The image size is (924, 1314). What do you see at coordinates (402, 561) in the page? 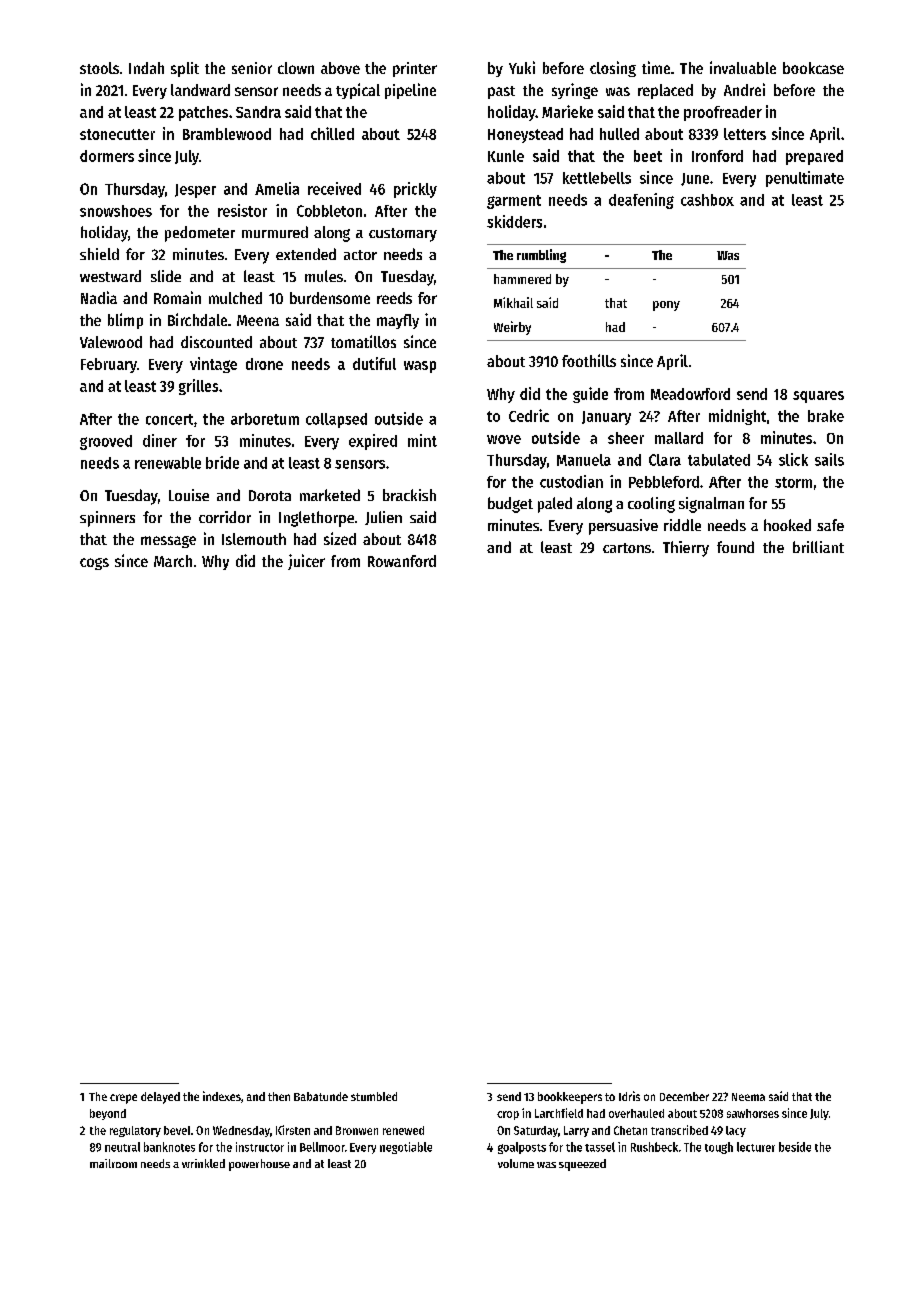
I see `Rowanford` at bounding box center [402, 561].
